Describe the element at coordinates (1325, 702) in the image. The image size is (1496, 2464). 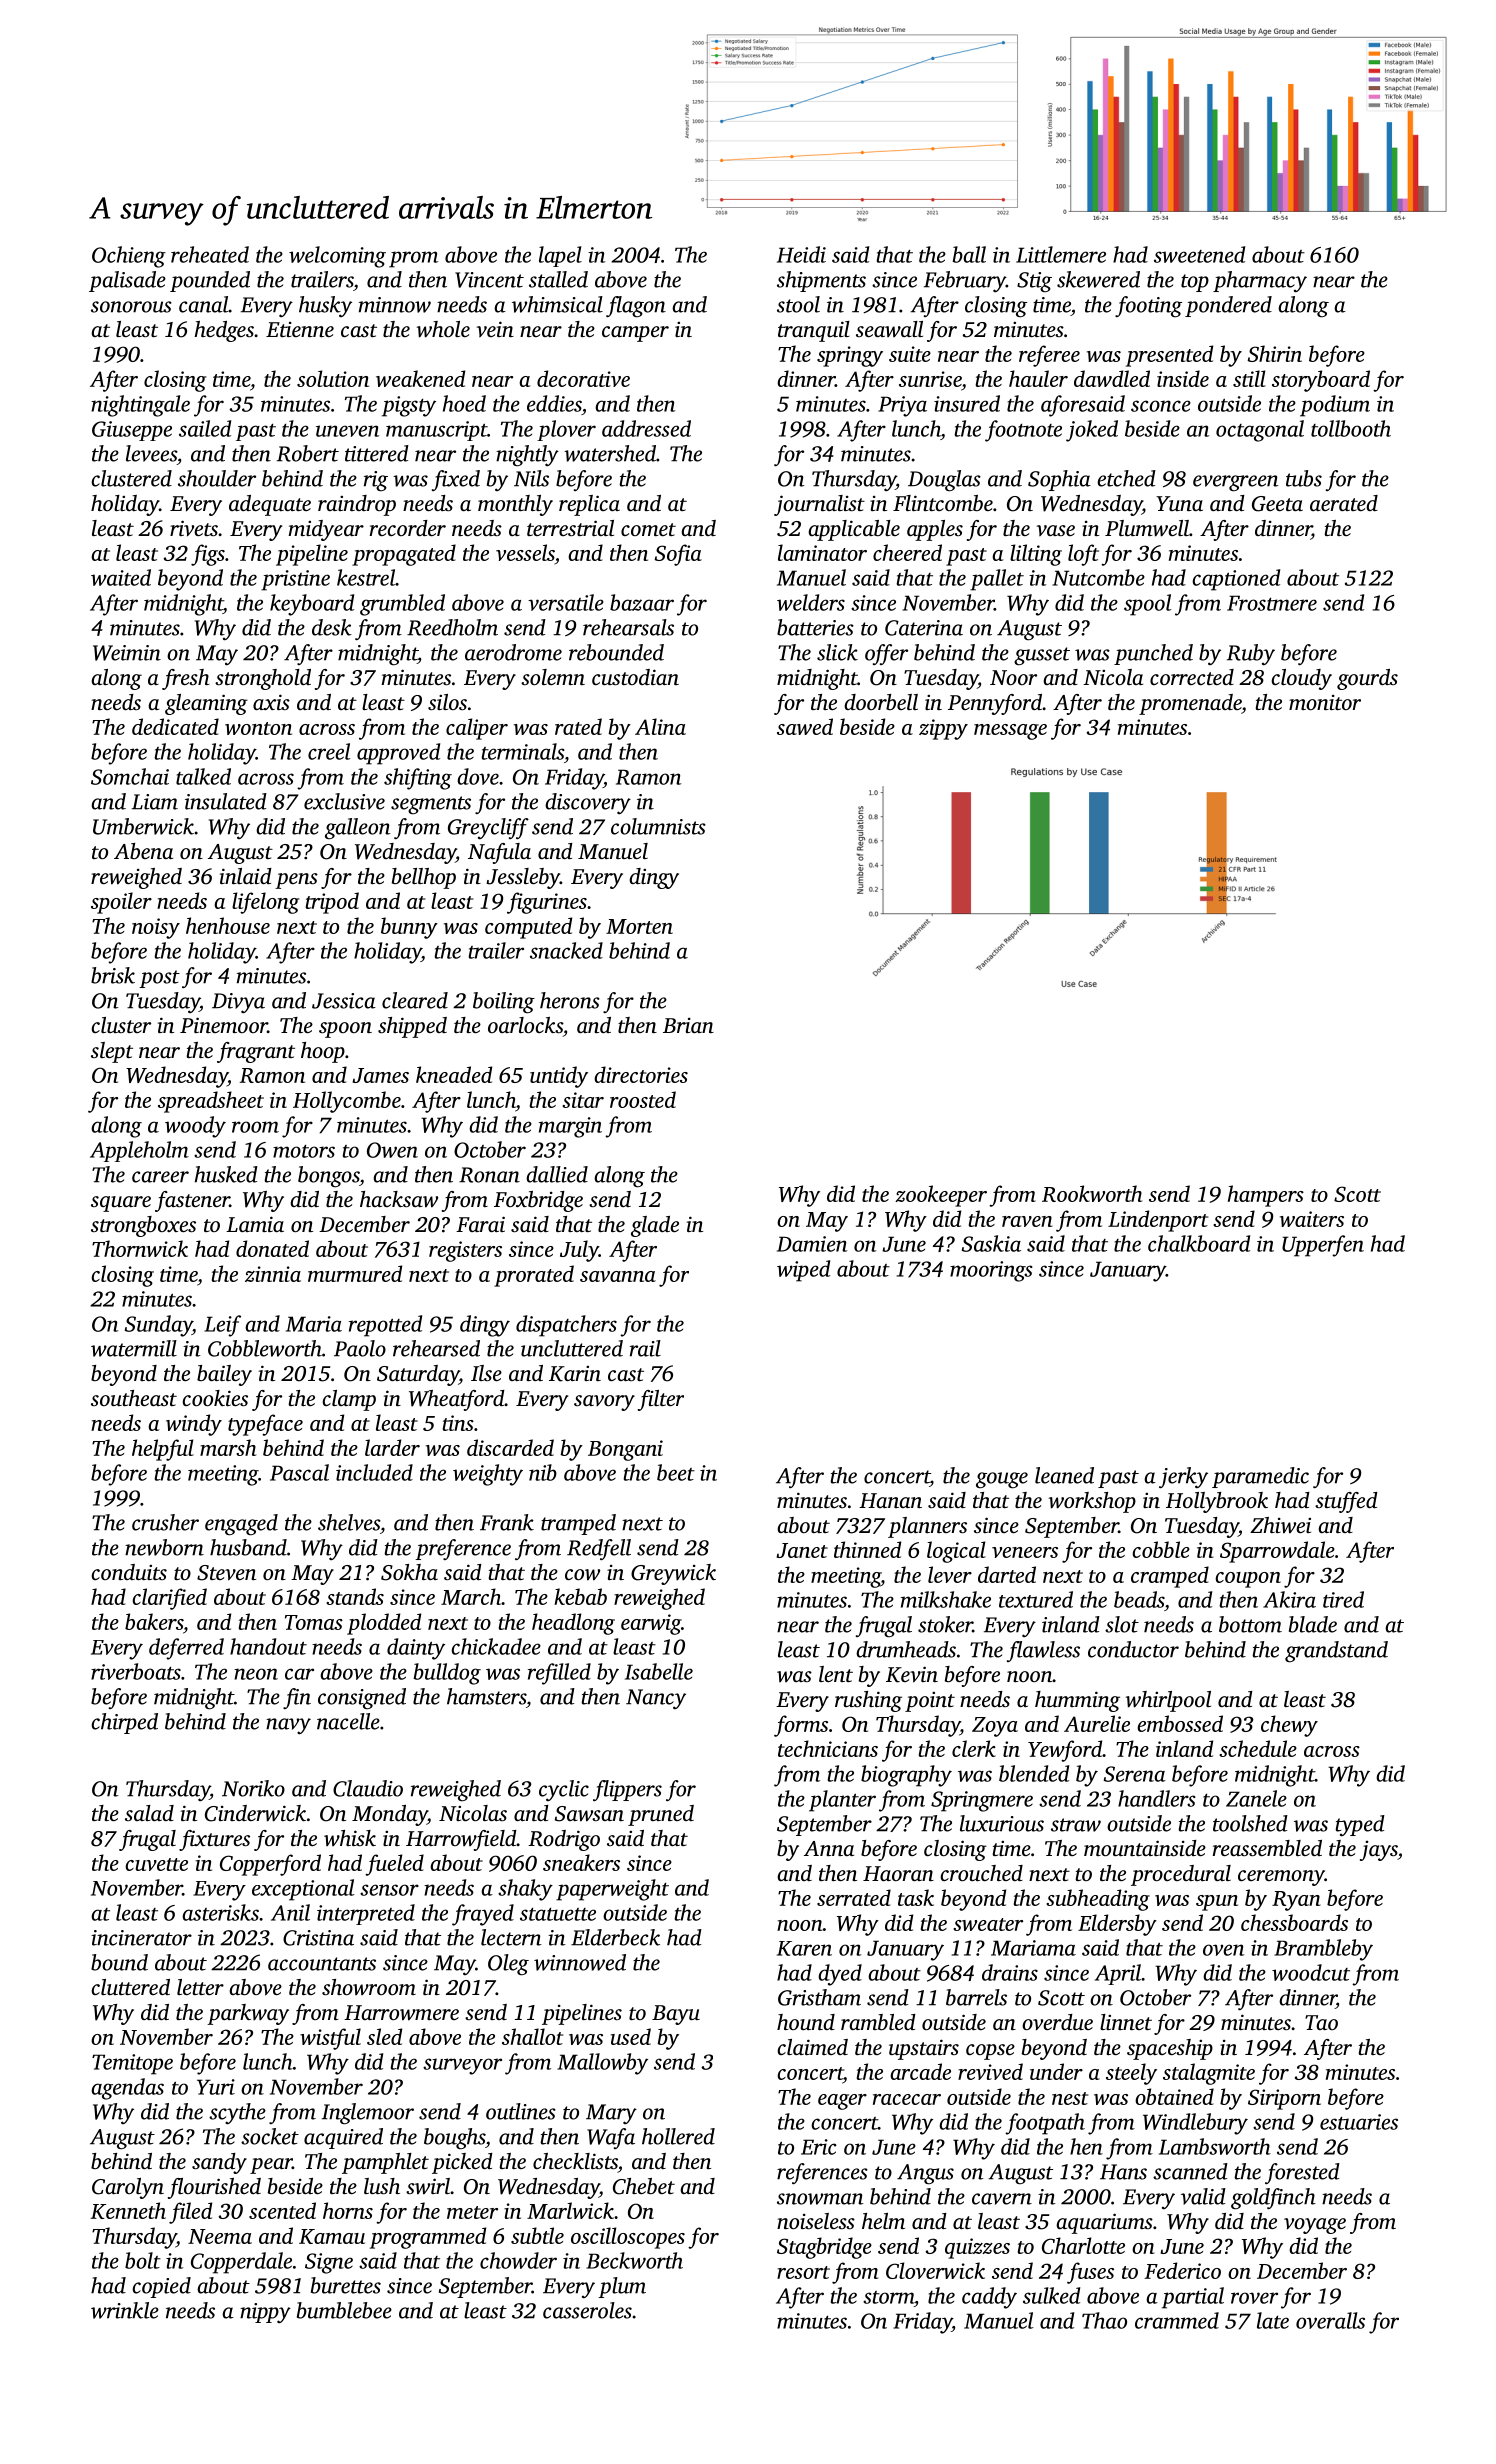
I see `monitor` at that location.
